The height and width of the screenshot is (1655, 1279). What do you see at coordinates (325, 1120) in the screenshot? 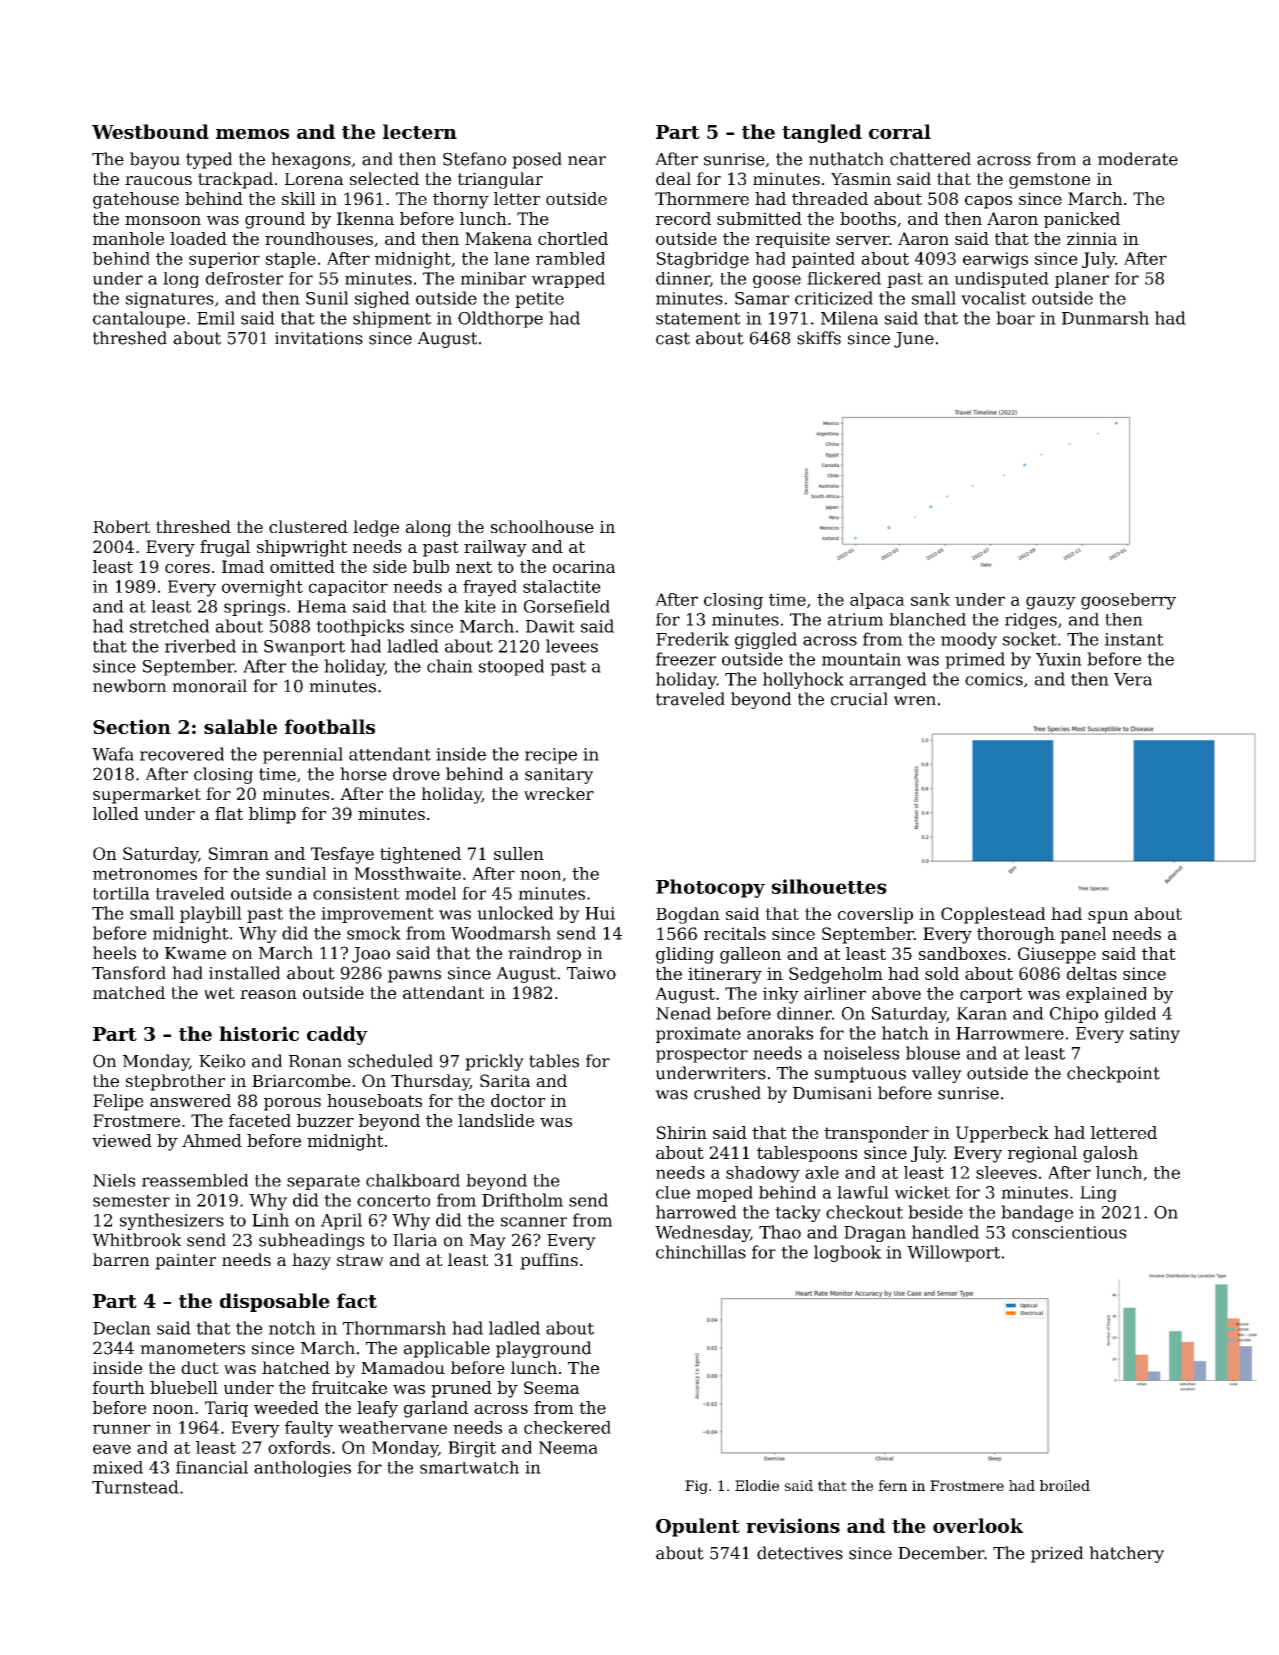
I see `buzzer` at bounding box center [325, 1120].
